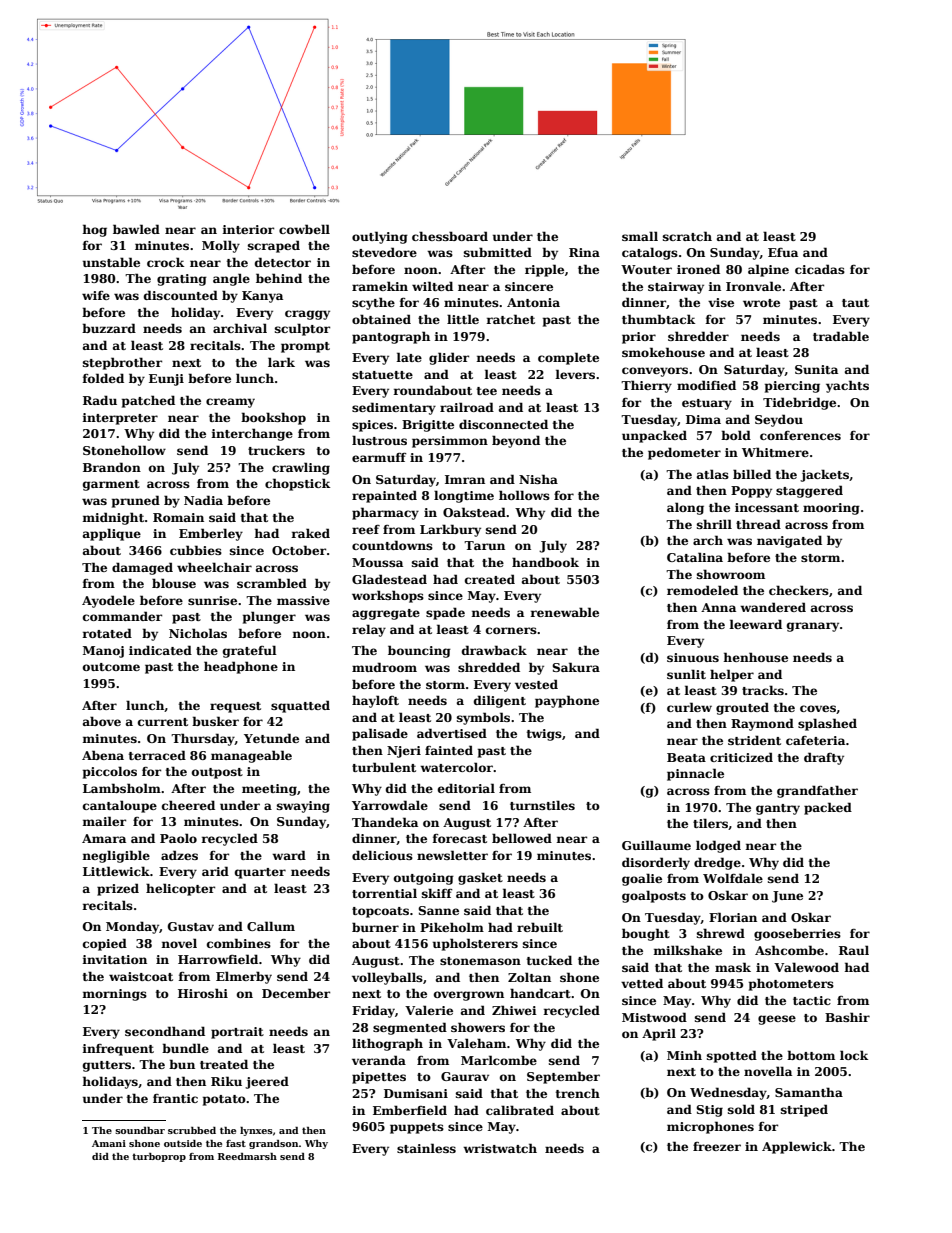 This page has height=1233, width=952. I want to click on Wolfdale, so click(733, 878).
